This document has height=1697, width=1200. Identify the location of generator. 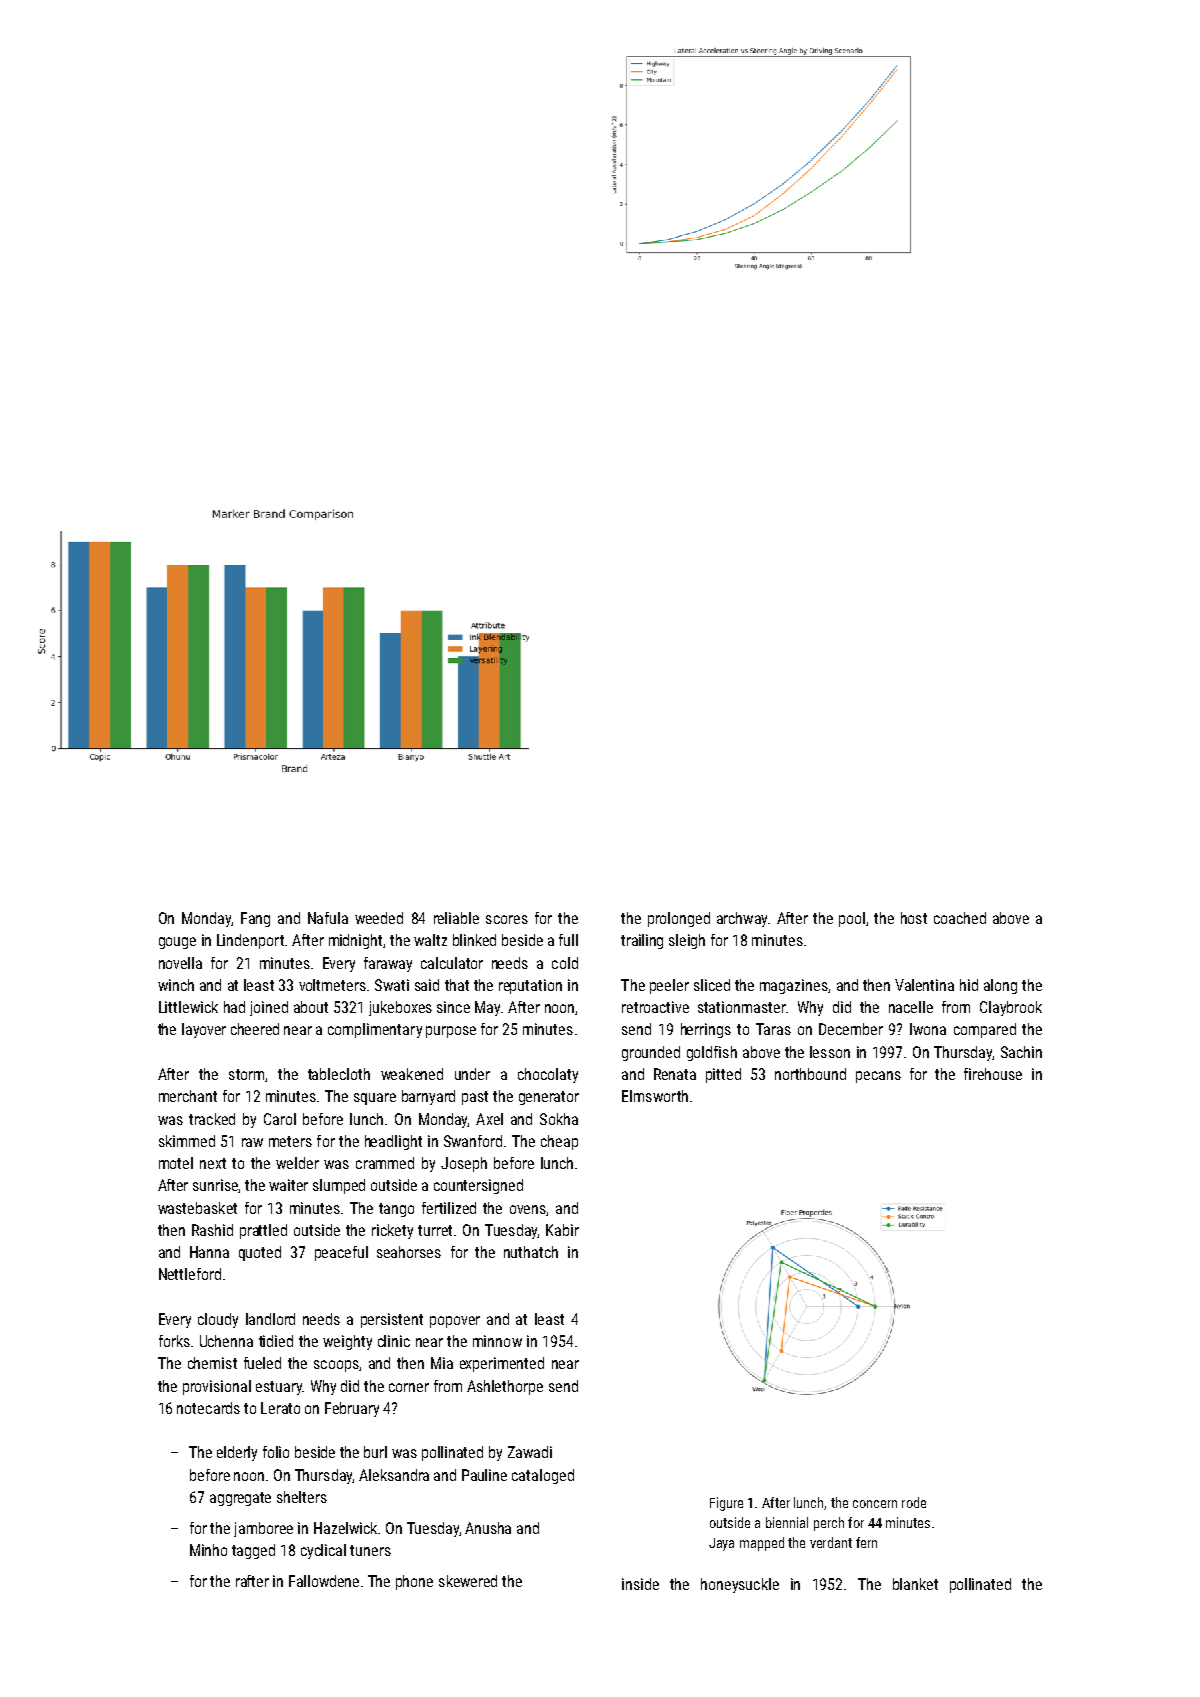
(549, 1098).
